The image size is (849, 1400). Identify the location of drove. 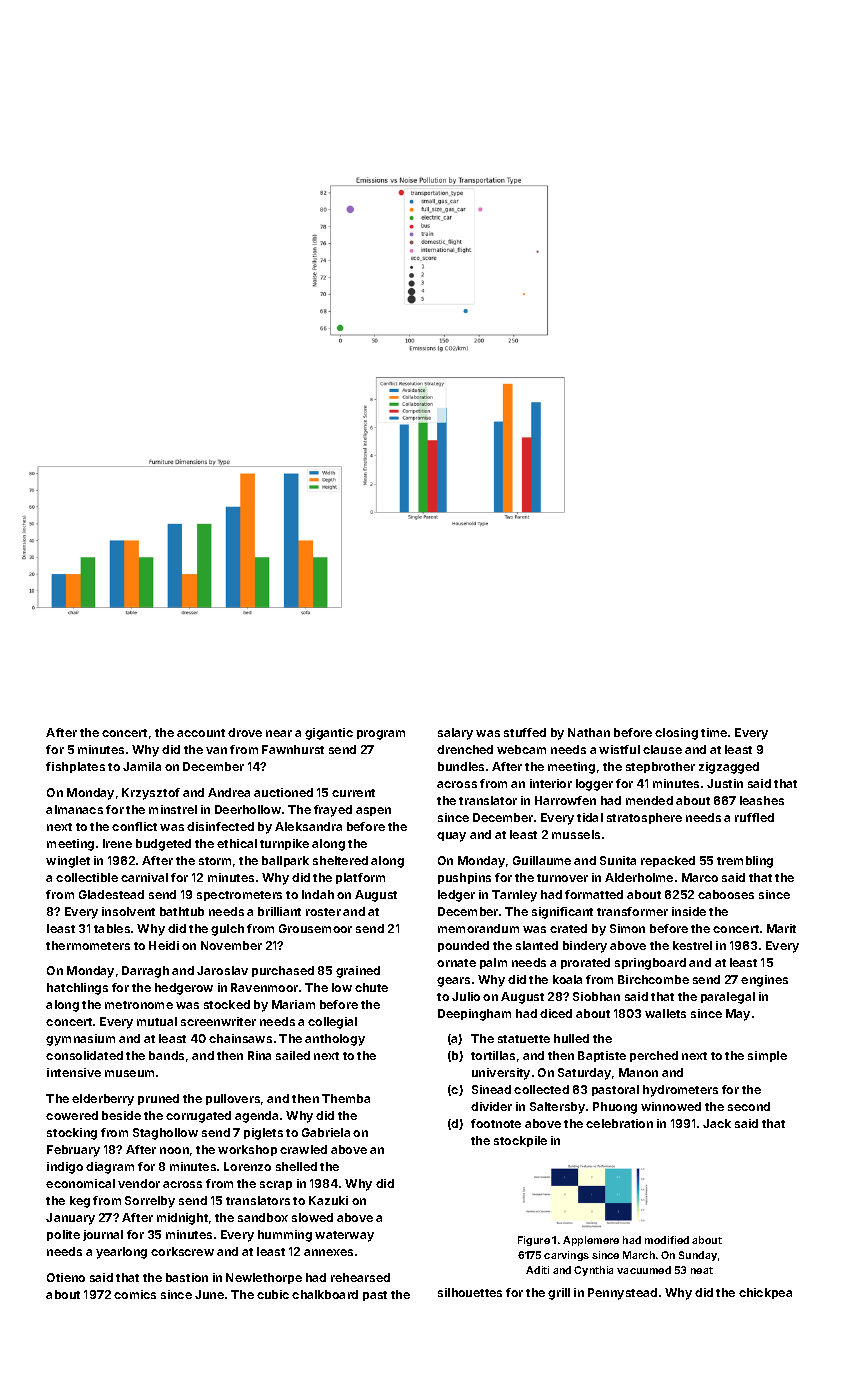
(245, 732).
